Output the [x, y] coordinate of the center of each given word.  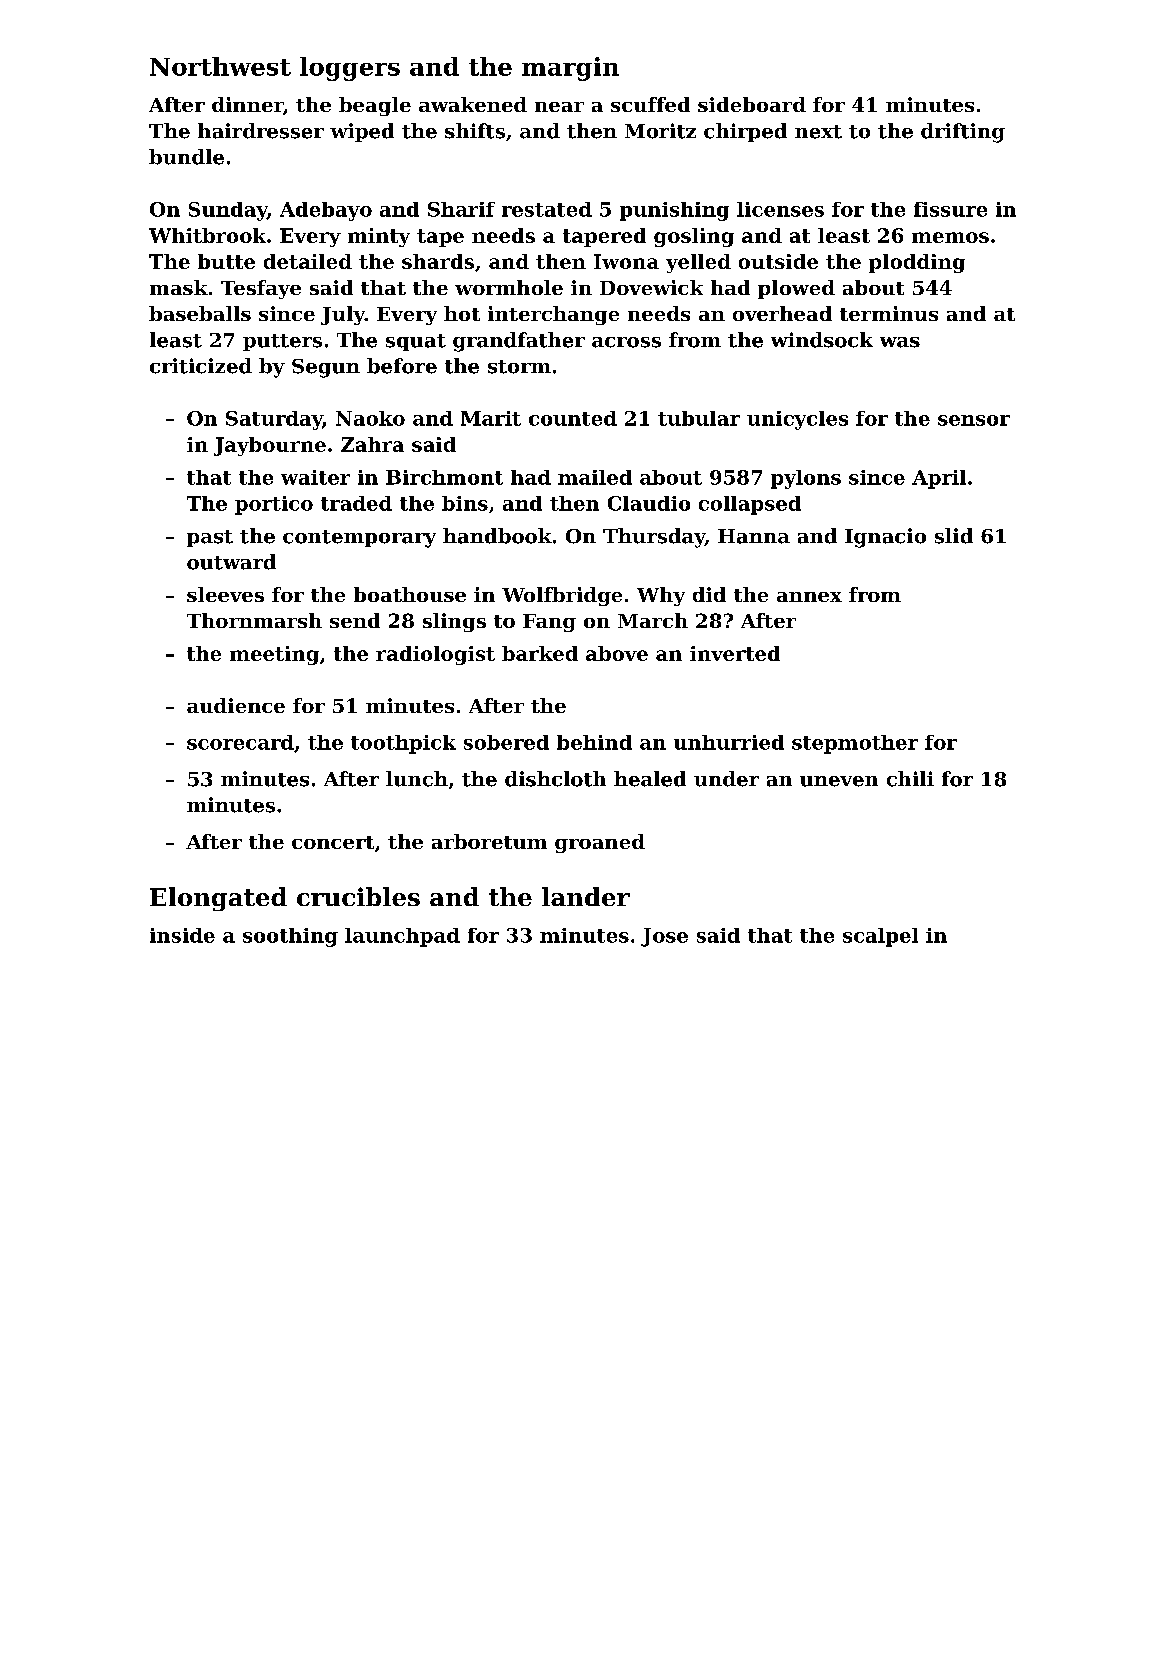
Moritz [660, 131]
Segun [326, 368]
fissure [950, 209]
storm [519, 367]
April [939, 479]
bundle [186, 157]
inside [182, 935]
